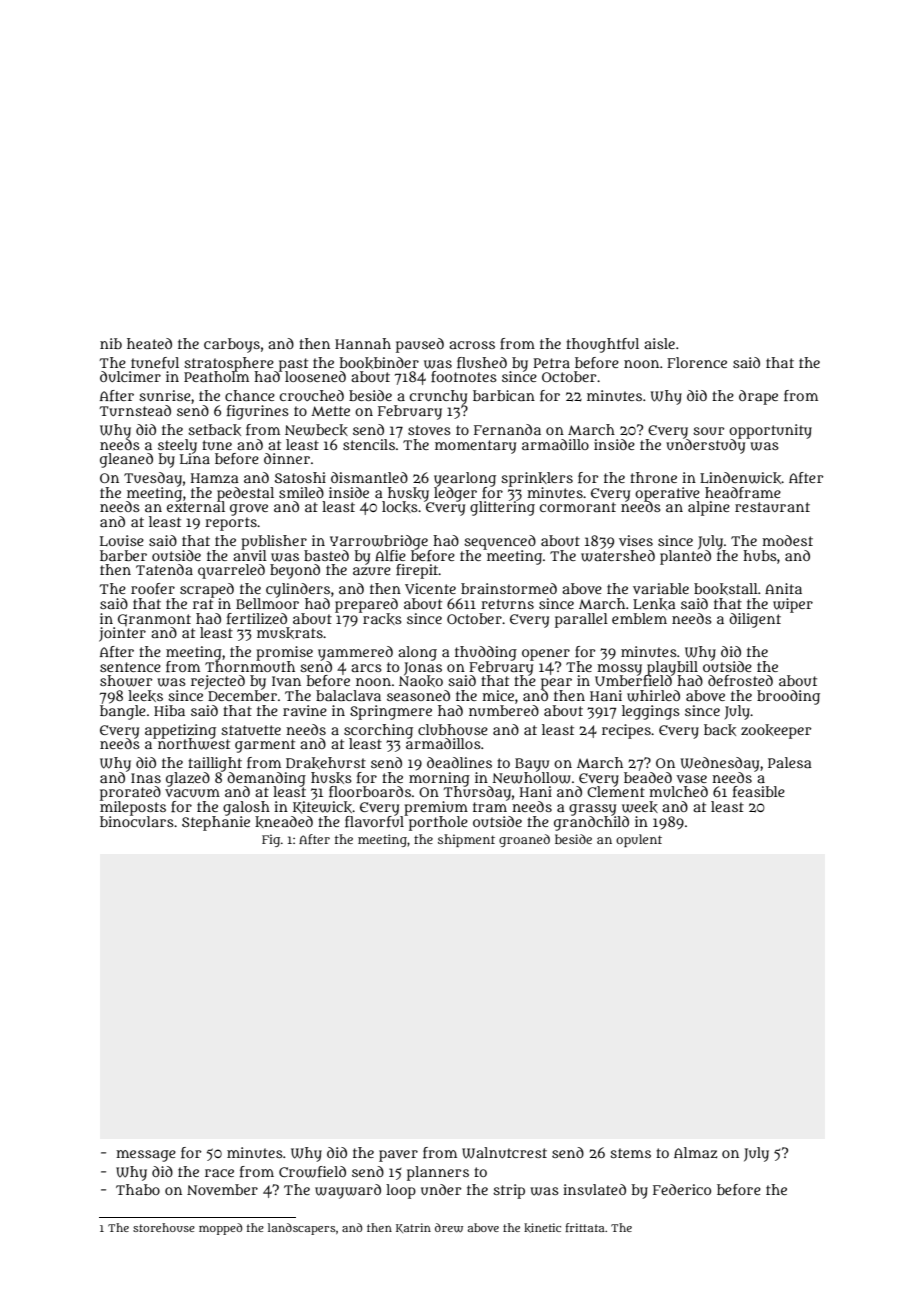 The image size is (924, 1308). What do you see at coordinates (682, 1189) in the screenshot?
I see `Federico` at bounding box center [682, 1189].
